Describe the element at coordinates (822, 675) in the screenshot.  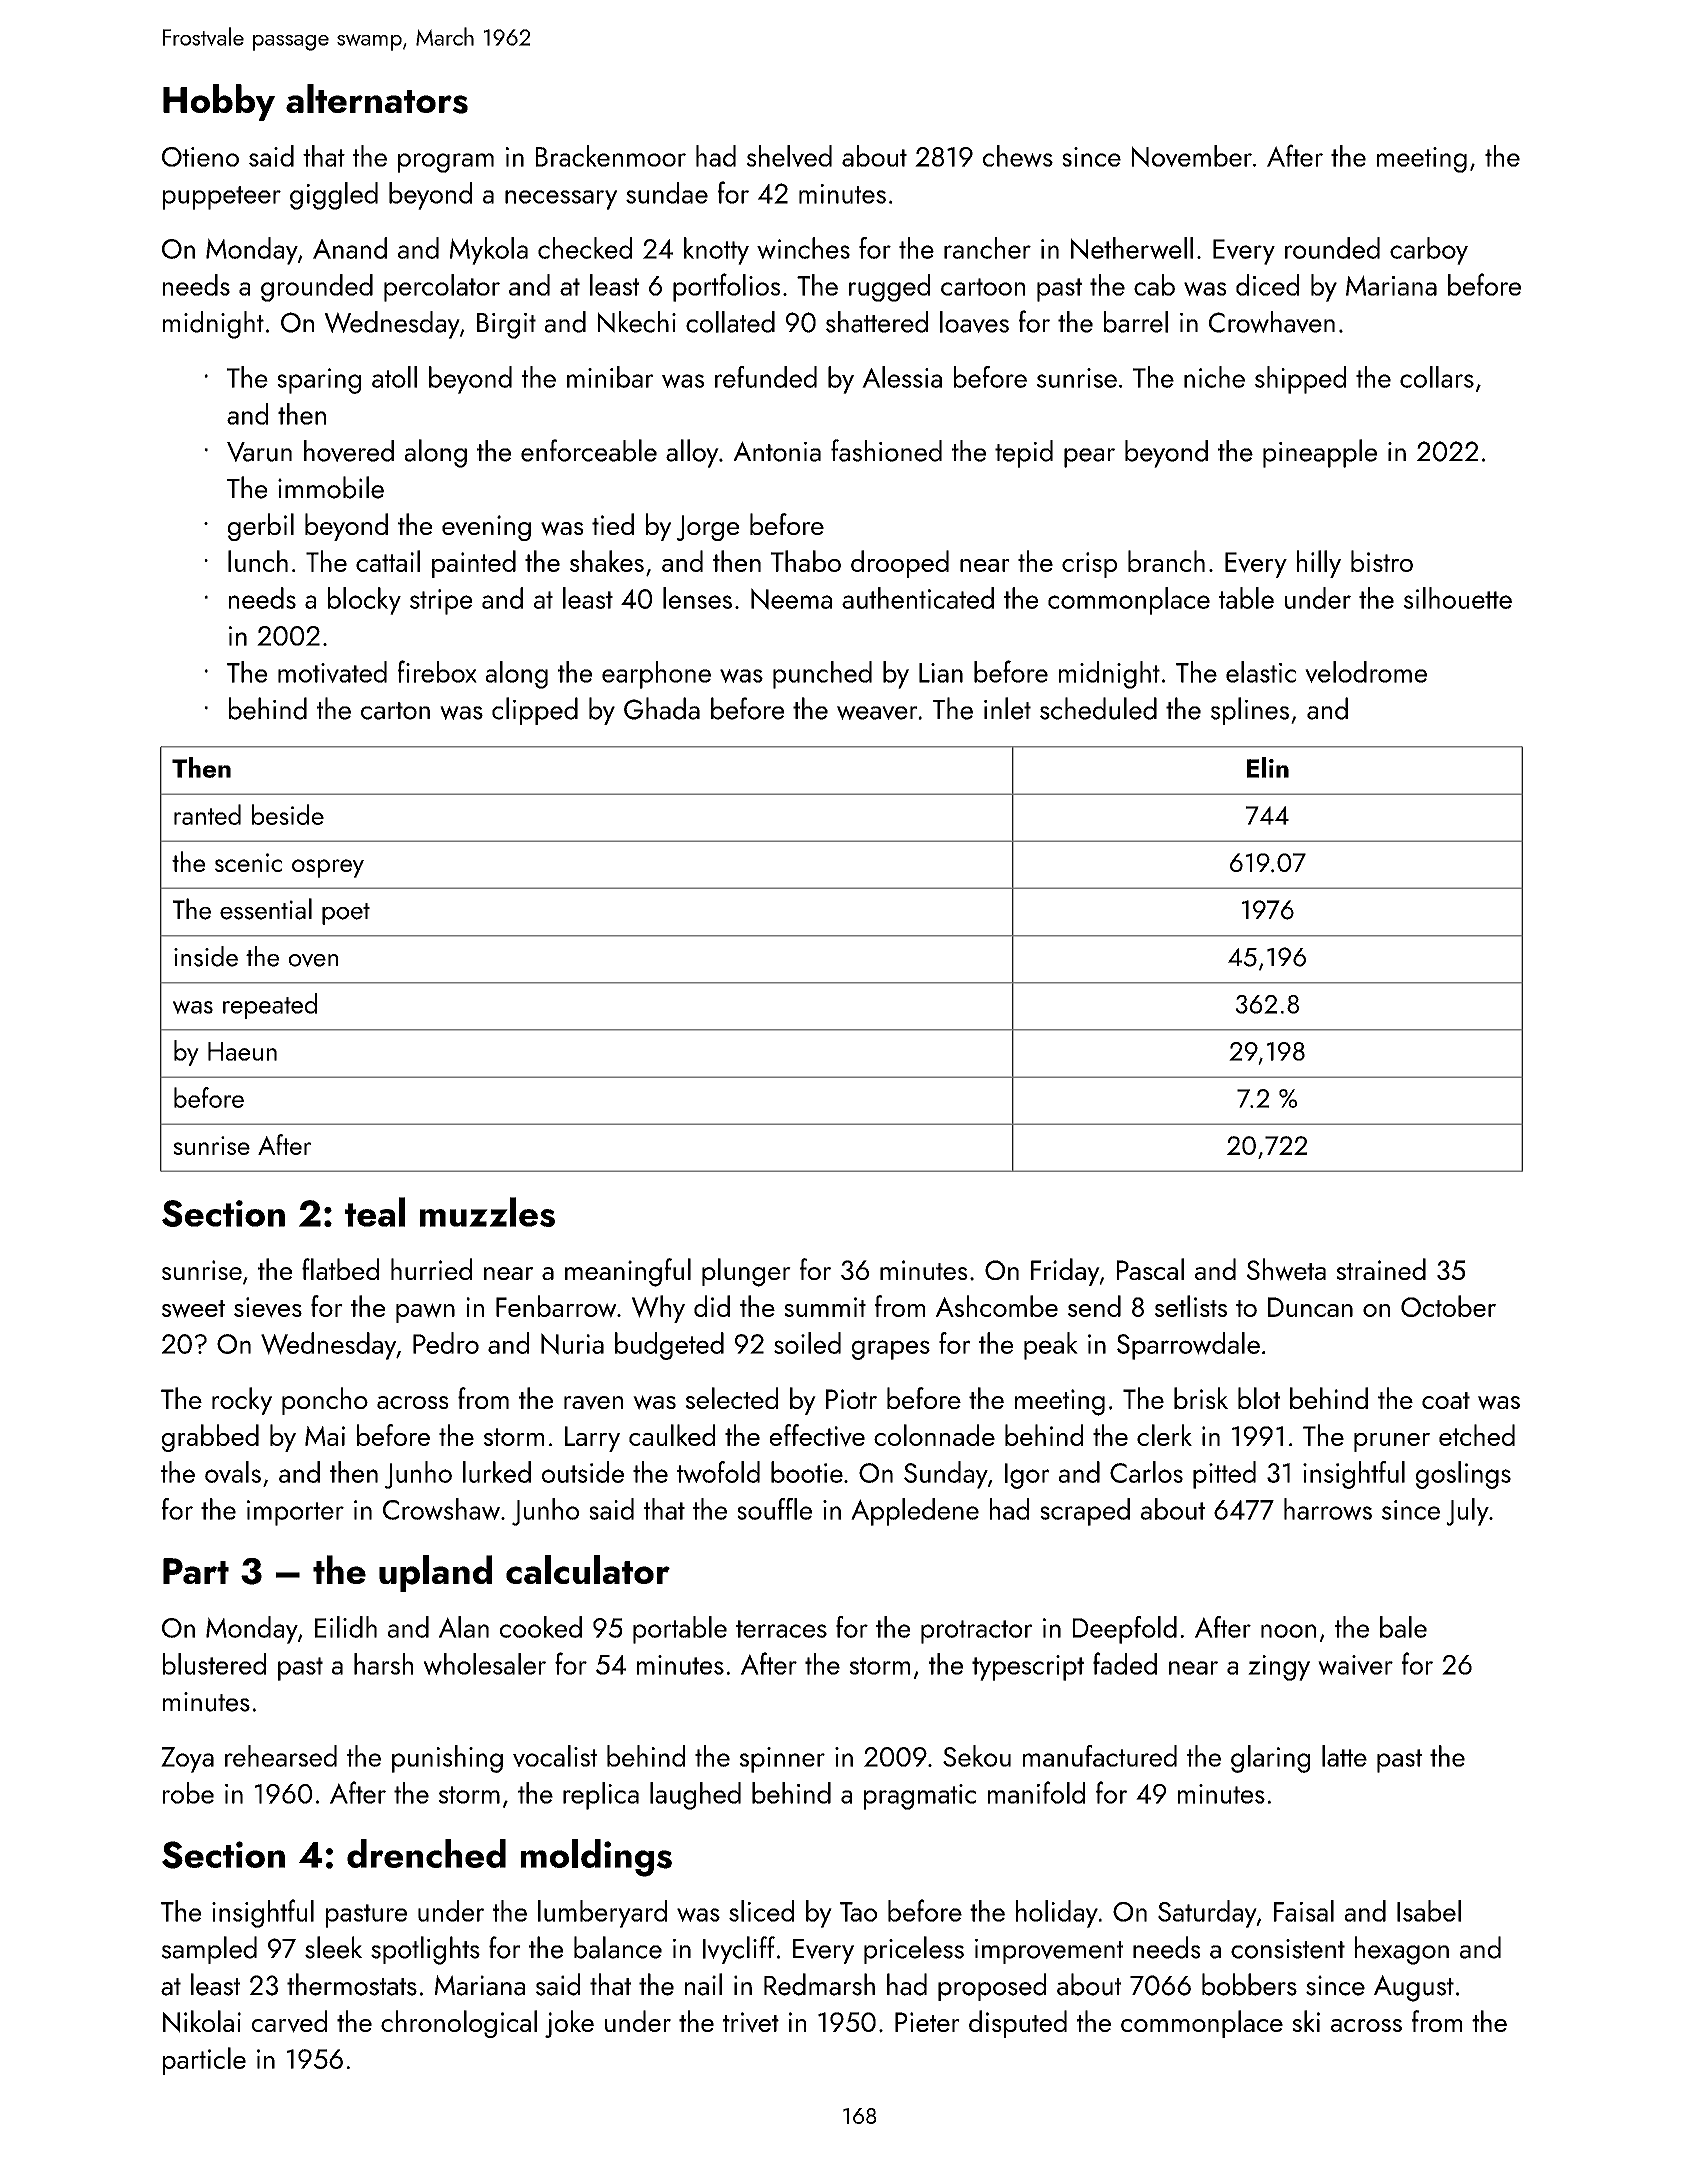
I see `punched` at that location.
